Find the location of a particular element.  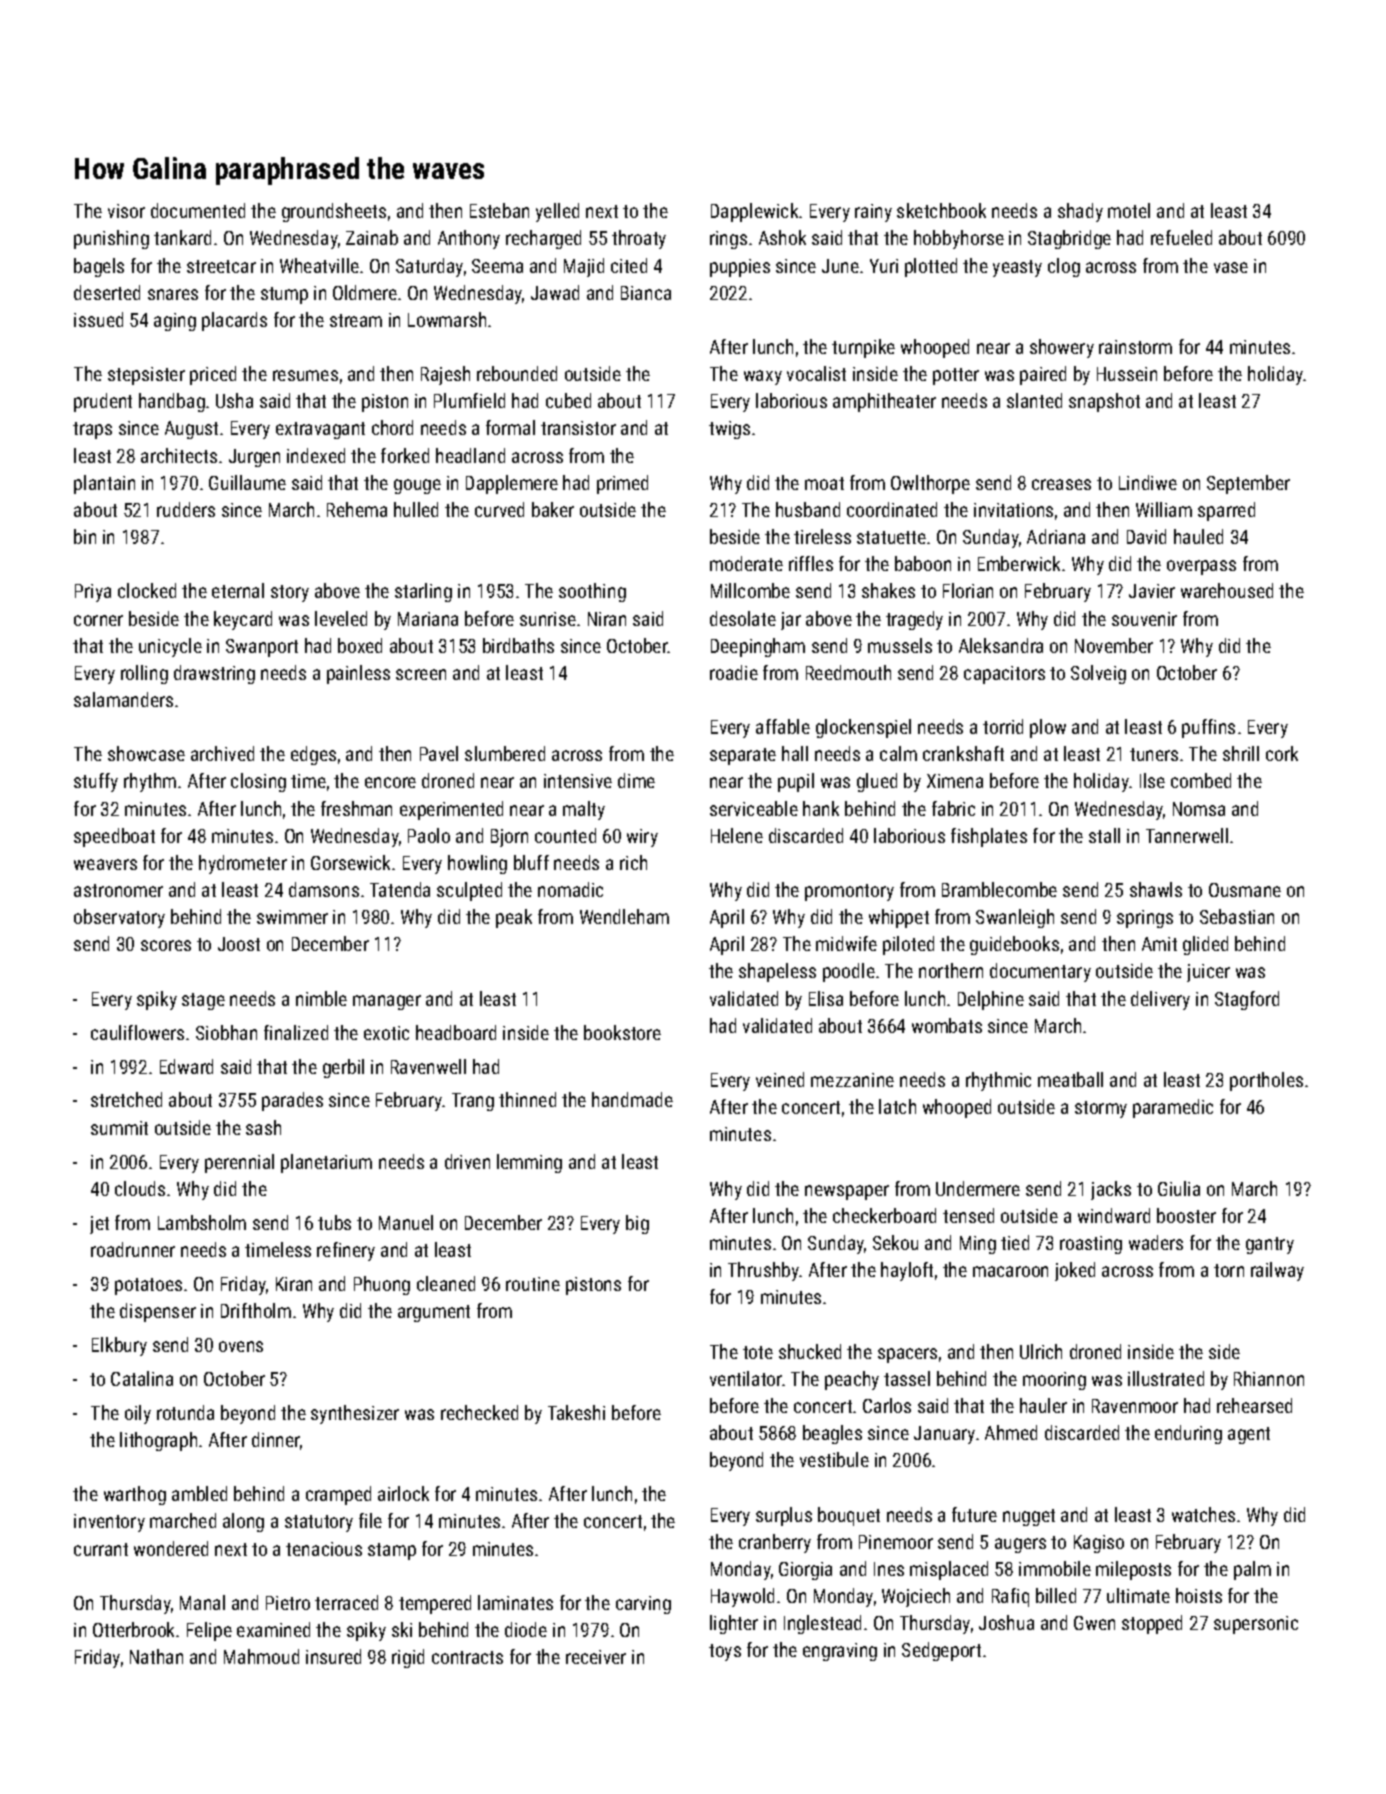

amphitheater is located at coordinates (884, 402).
